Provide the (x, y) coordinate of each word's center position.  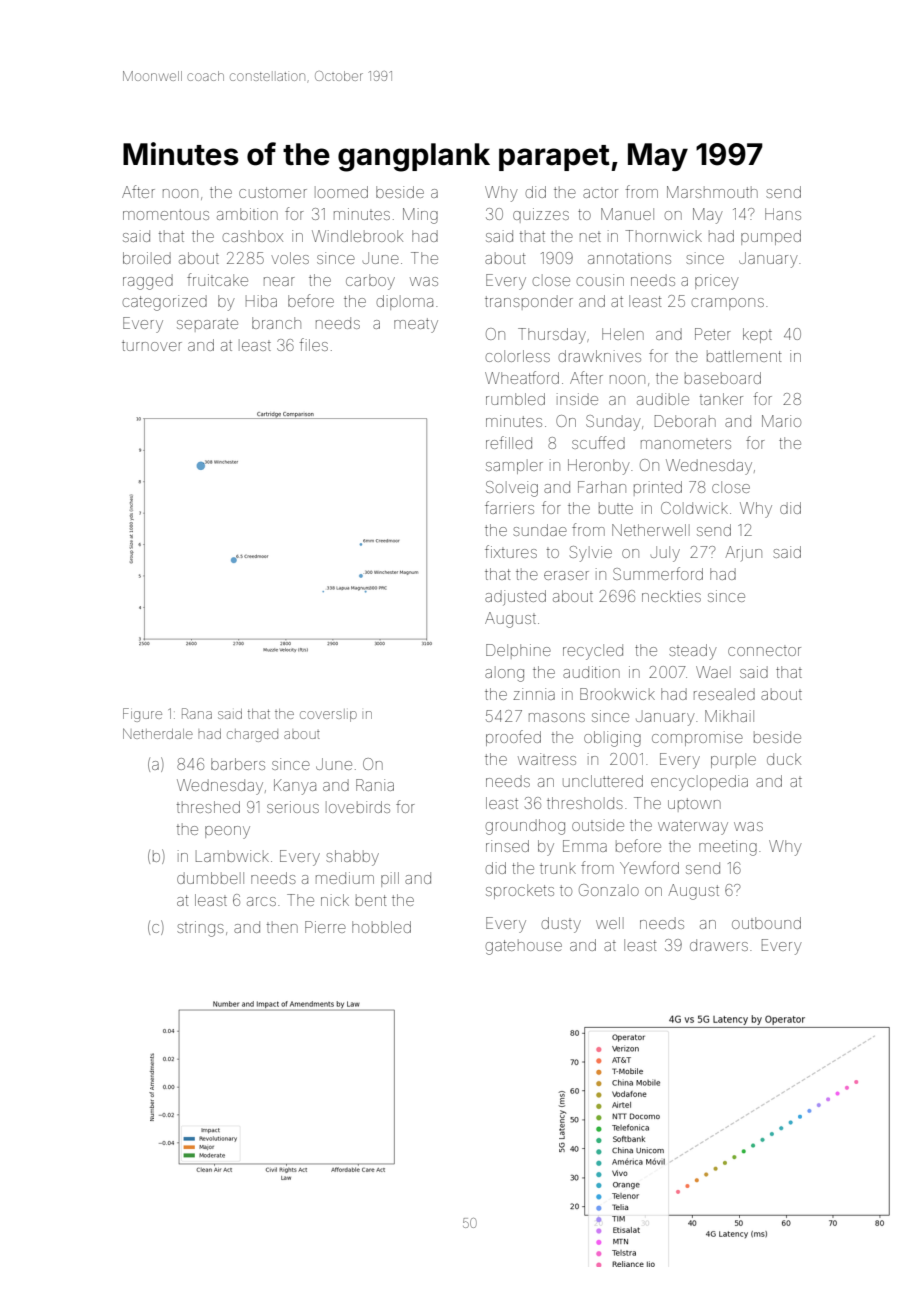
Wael (713, 672)
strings (200, 929)
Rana (197, 713)
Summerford (658, 573)
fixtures (511, 551)
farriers (509, 507)
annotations (629, 258)
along (504, 674)
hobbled (381, 927)
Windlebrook (357, 236)
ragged (148, 282)
